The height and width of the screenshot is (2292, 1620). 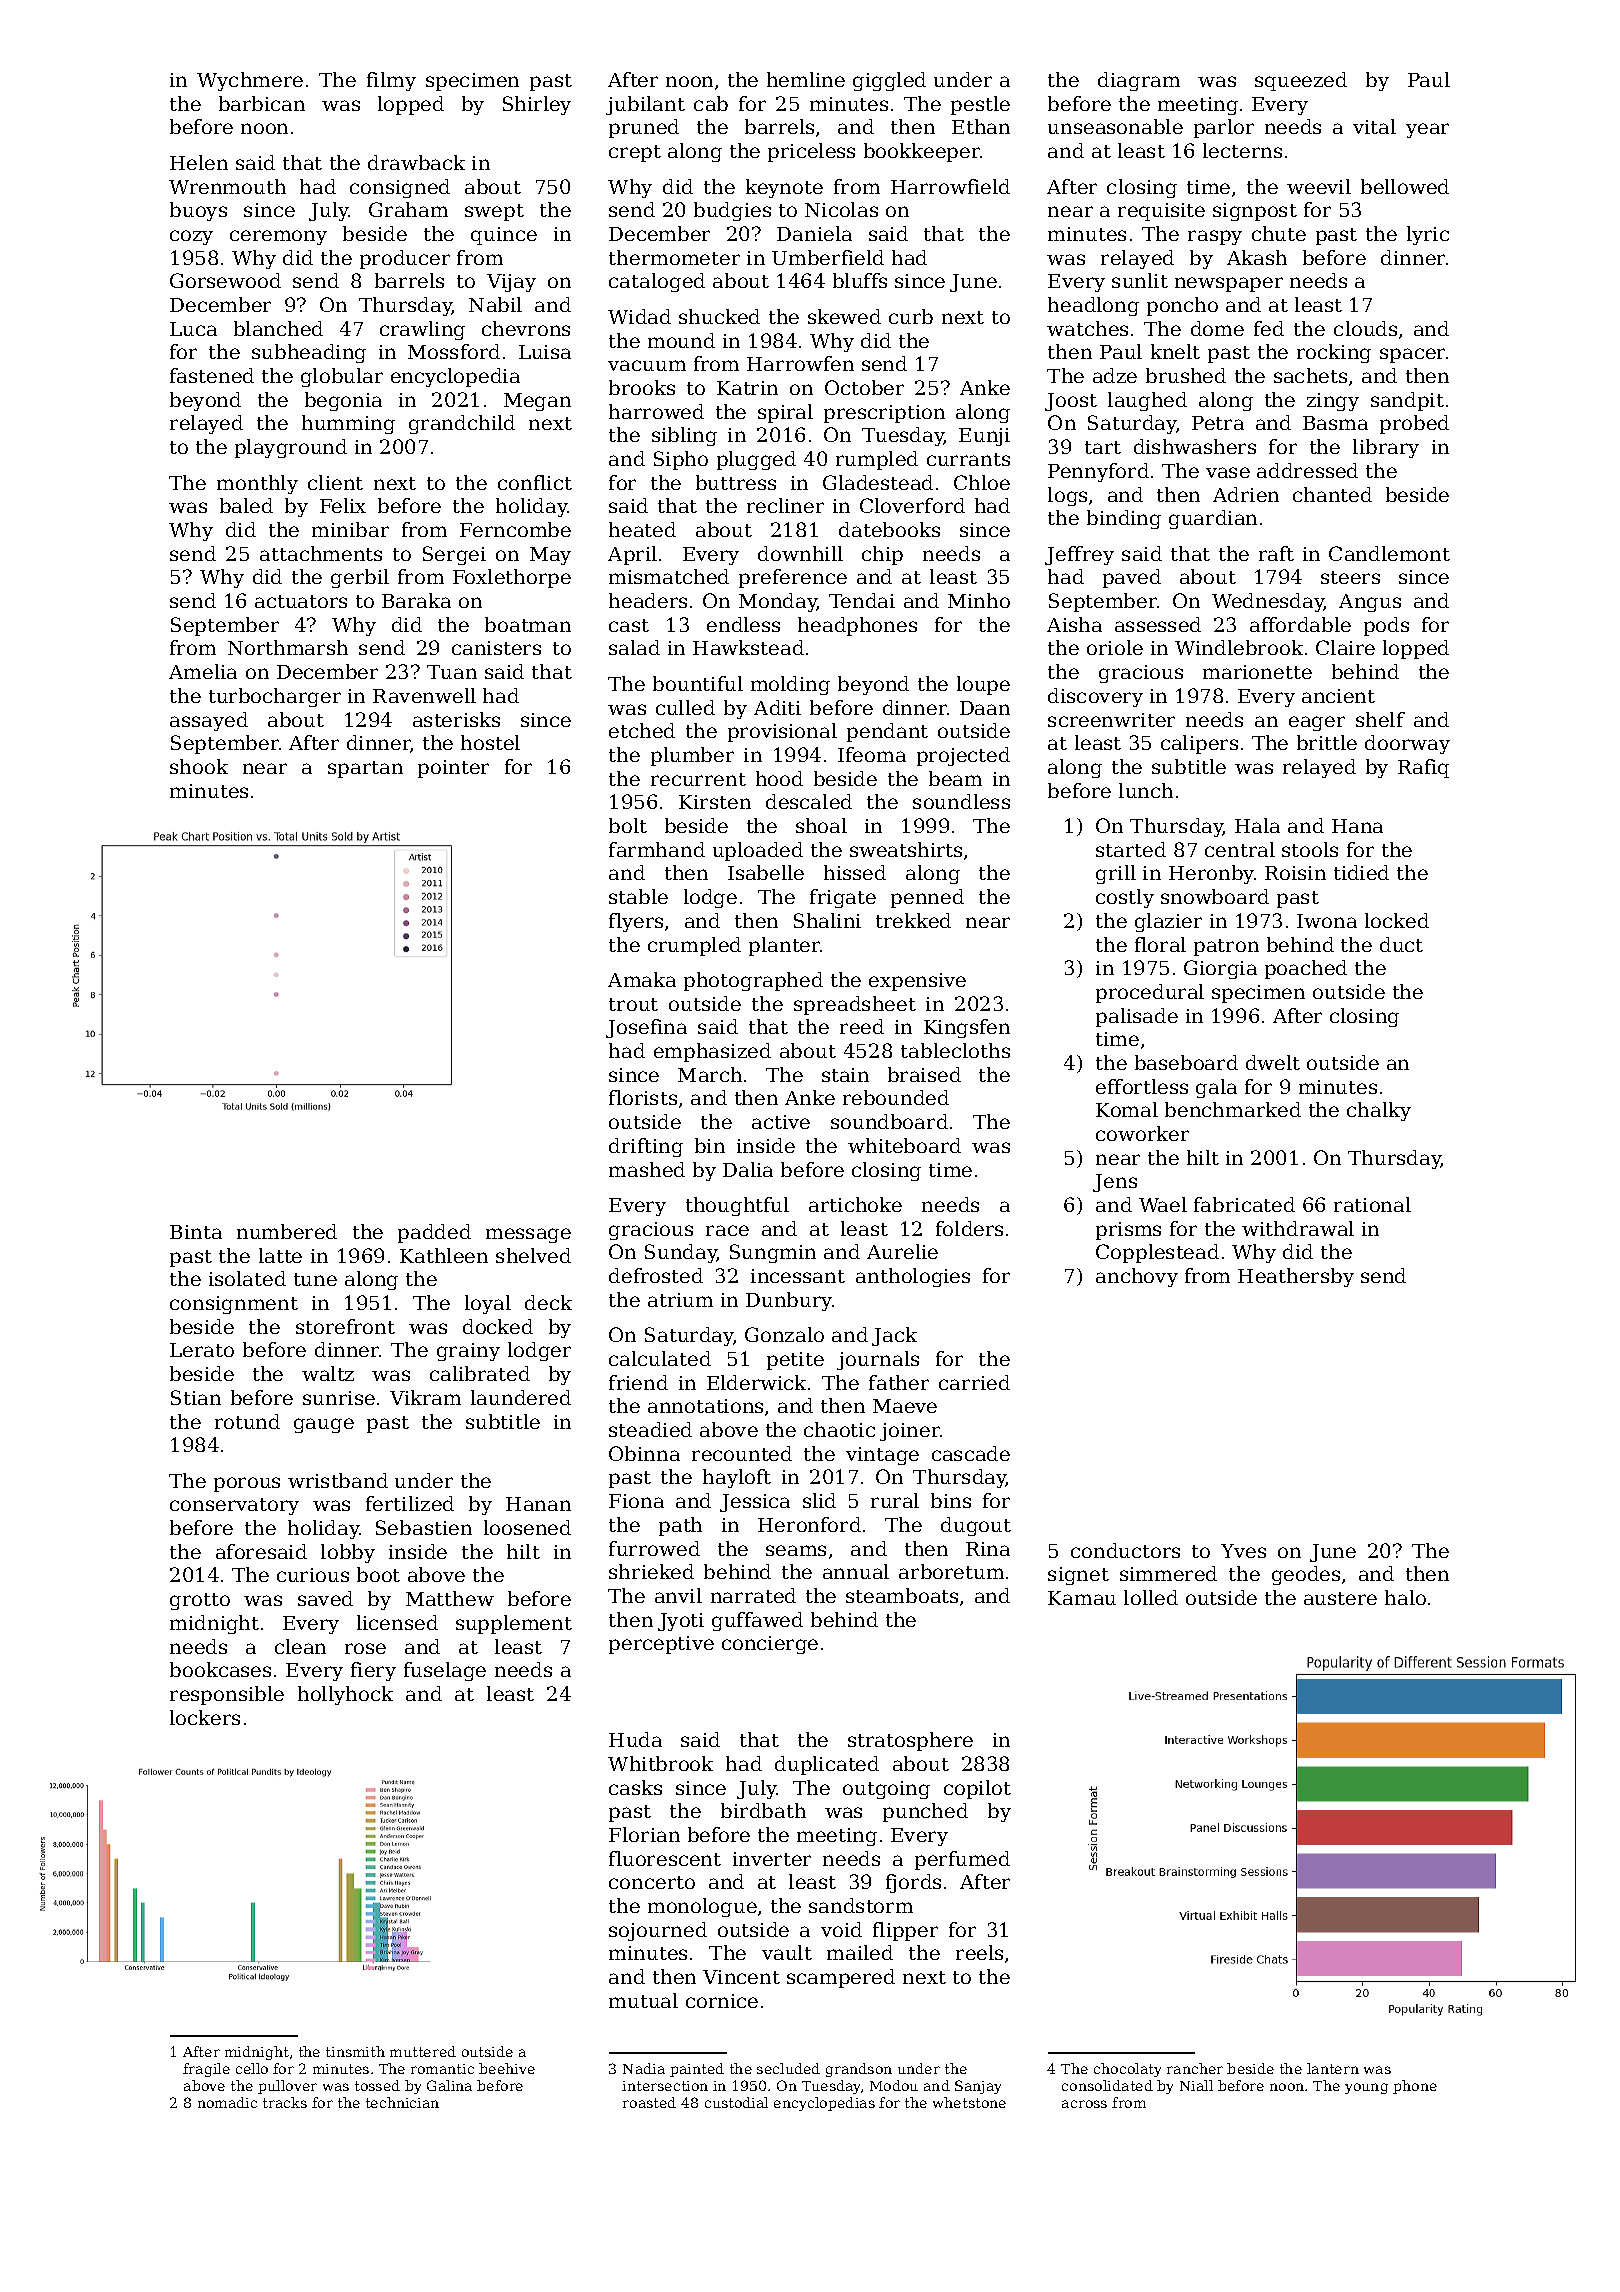 What do you see at coordinates (1276, 553) in the screenshot?
I see `raft` at bounding box center [1276, 553].
